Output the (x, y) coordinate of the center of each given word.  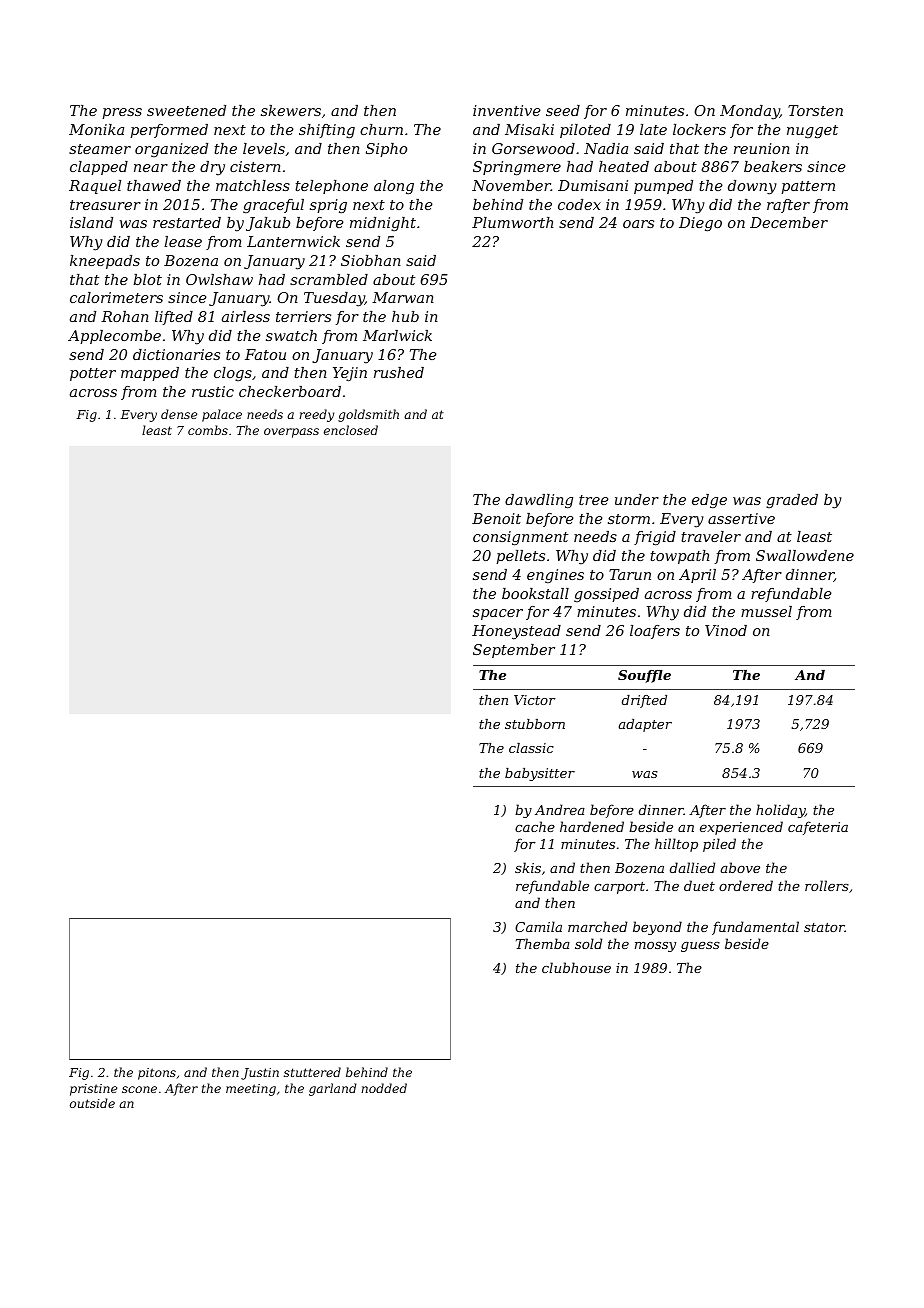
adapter (645, 725)
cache (535, 826)
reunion (762, 148)
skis (528, 867)
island (91, 222)
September (514, 651)
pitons (157, 1074)
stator (824, 927)
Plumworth (512, 222)
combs (208, 430)
